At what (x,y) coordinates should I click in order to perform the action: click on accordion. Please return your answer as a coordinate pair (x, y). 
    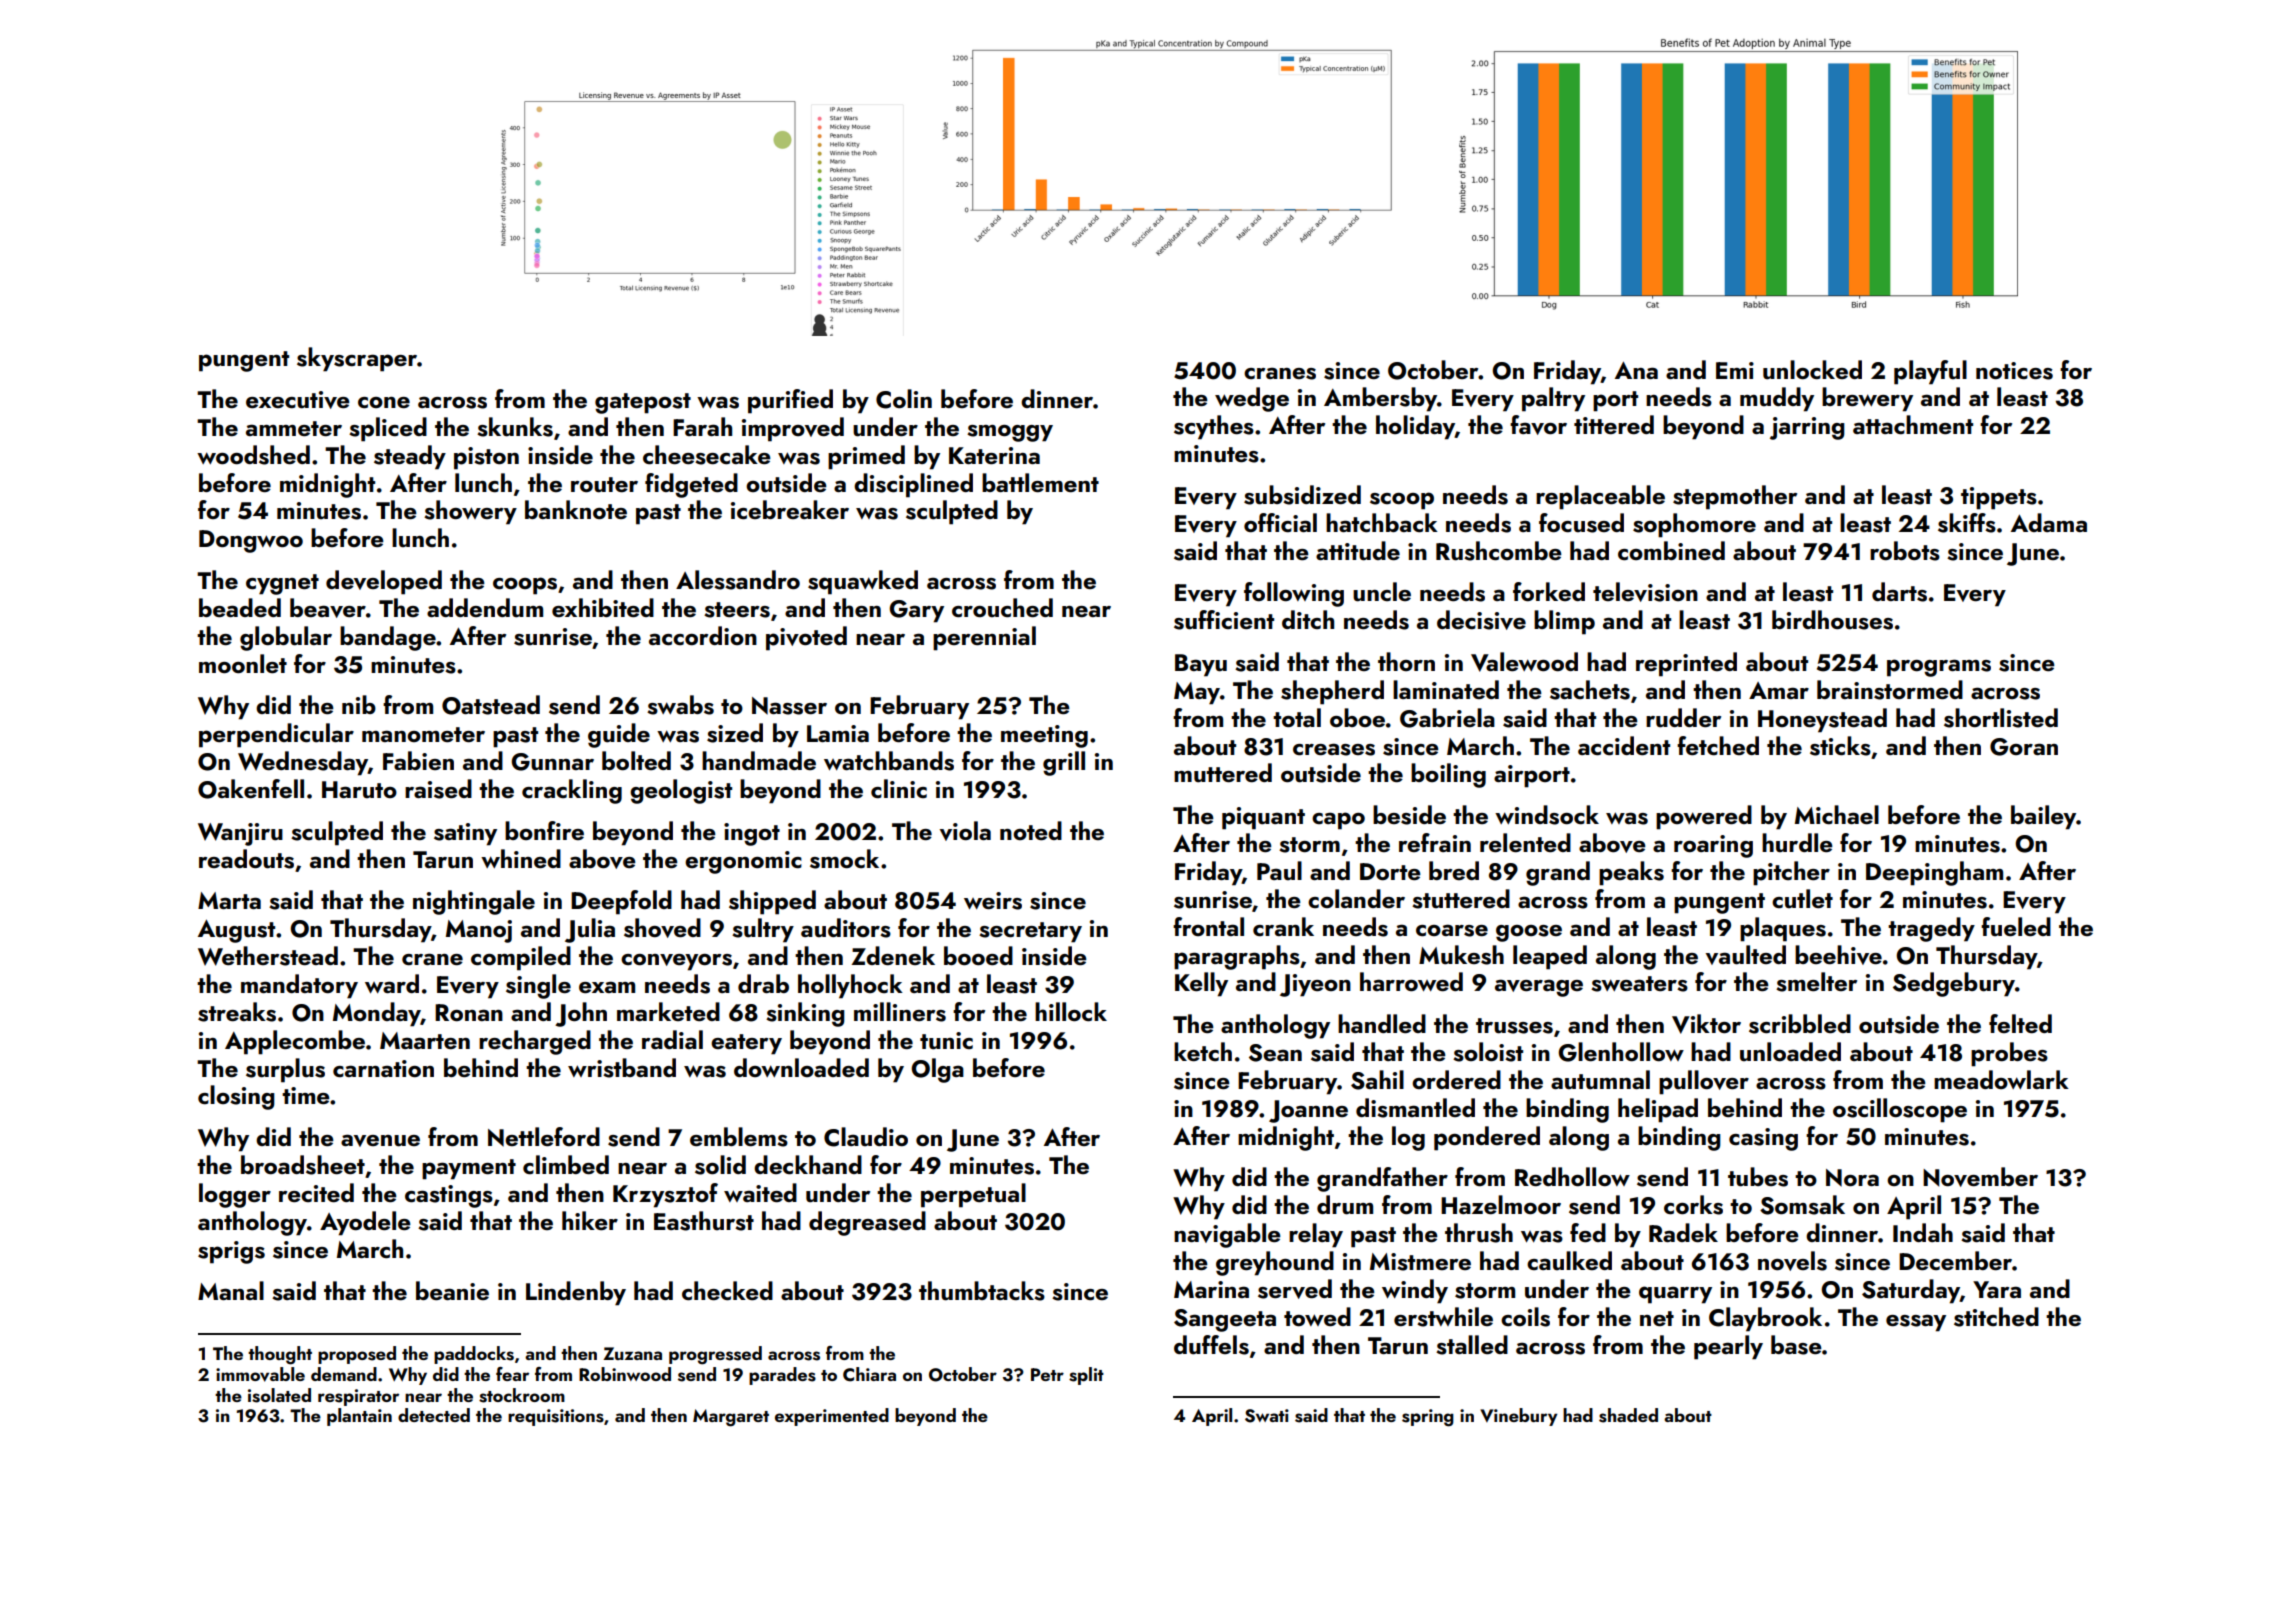
    Looking at the image, I should click on (703, 636).
